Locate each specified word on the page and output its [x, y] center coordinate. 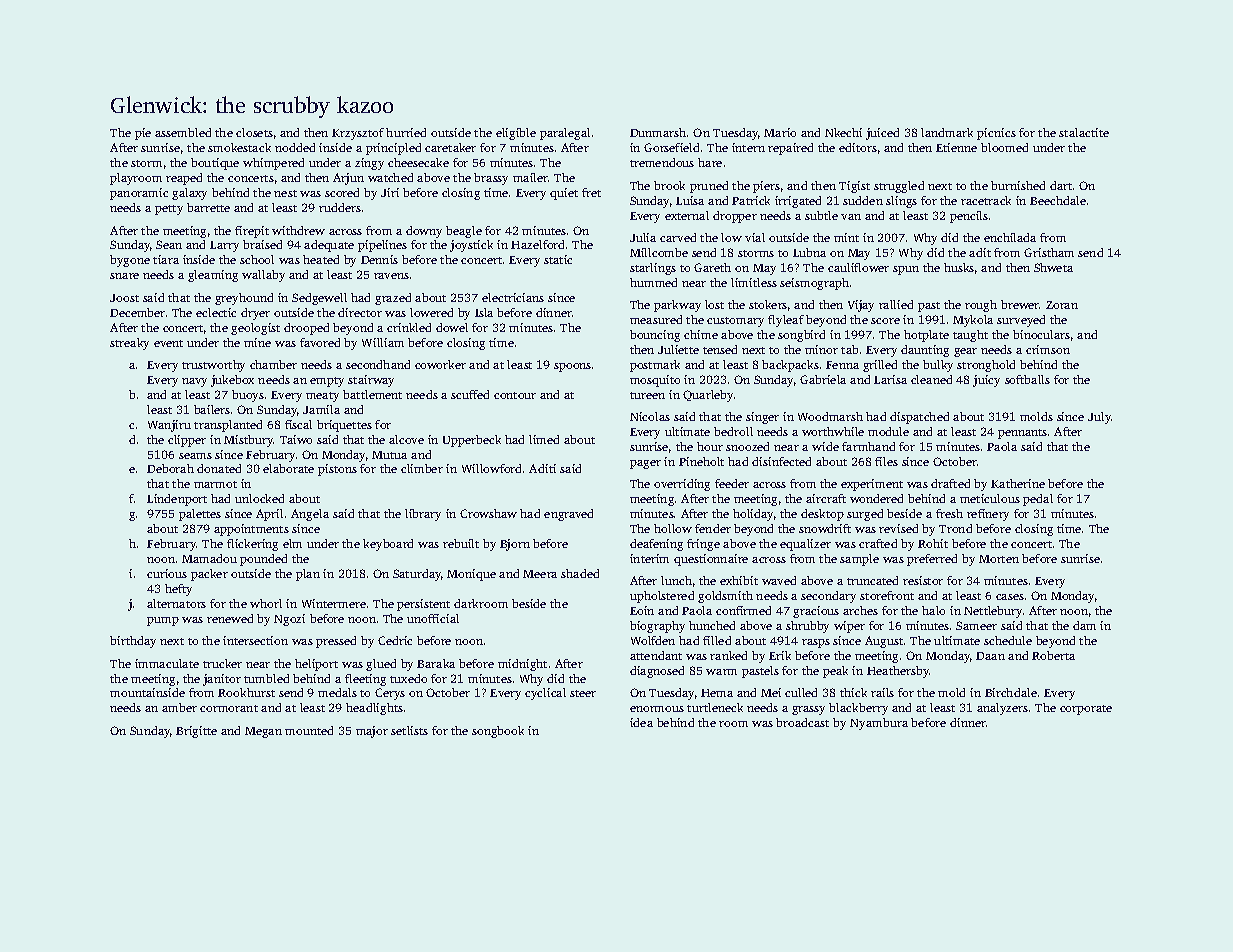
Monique [471, 575]
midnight [522, 665]
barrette [208, 207]
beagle [464, 232]
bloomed [1004, 147]
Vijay [861, 306]
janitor [222, 680]
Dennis [379, 259]
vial [755, 237]
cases [1010, 597]
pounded [263, 560]
